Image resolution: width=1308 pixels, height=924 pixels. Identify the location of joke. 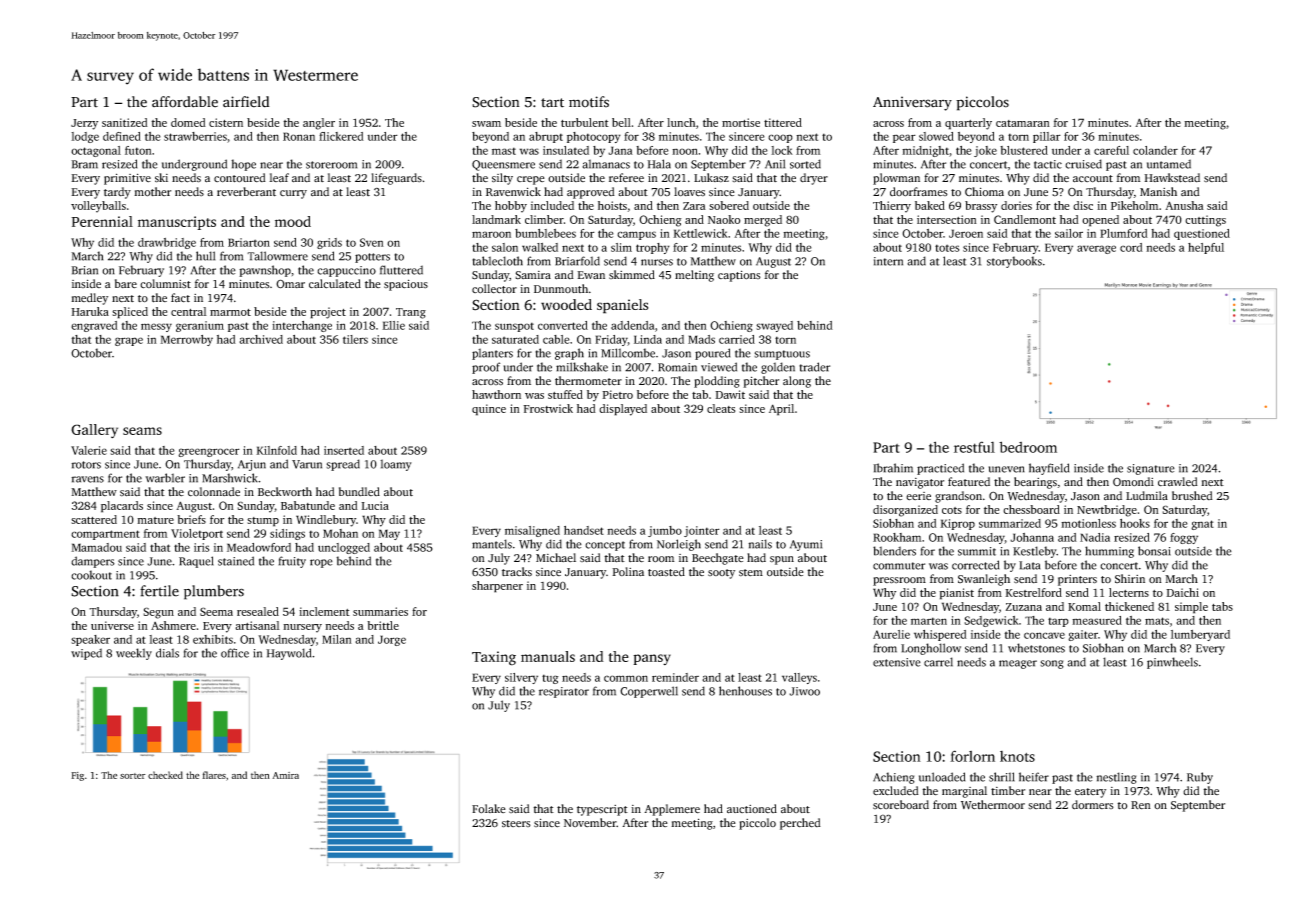
(985, 151).
